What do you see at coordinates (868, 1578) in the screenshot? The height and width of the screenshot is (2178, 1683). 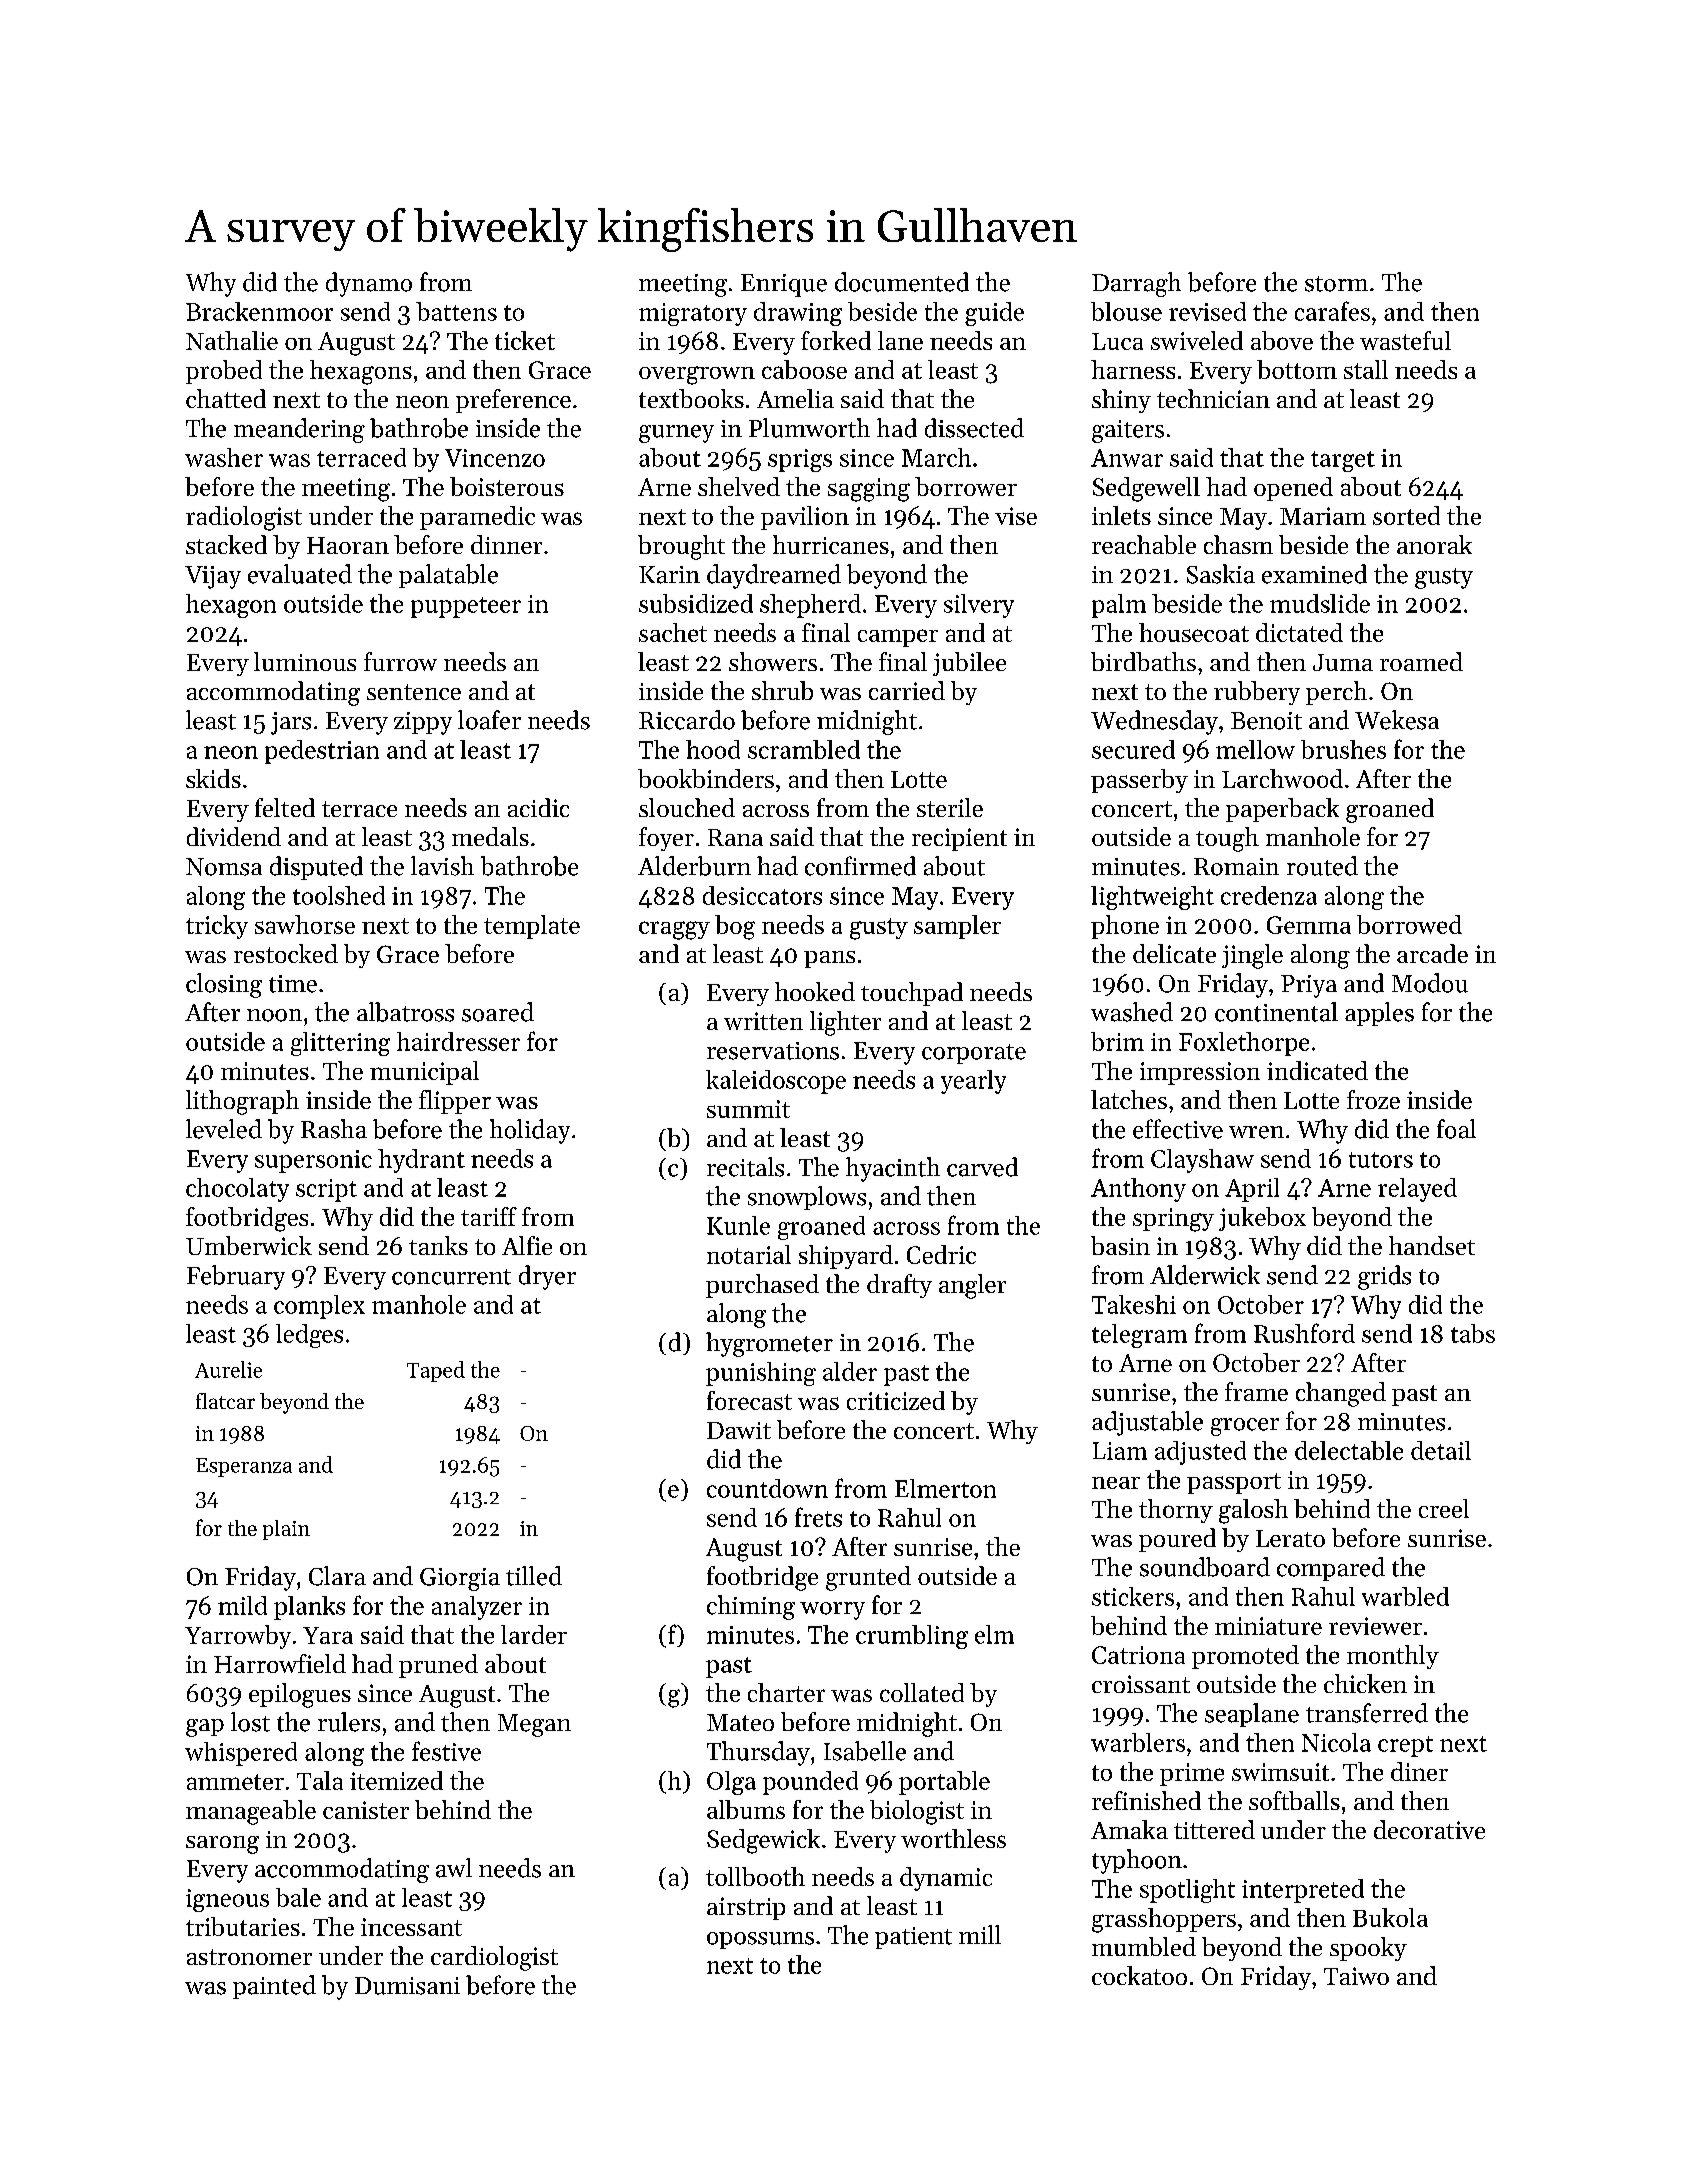 I see `grunted` at bounding box center [868, 1578].
